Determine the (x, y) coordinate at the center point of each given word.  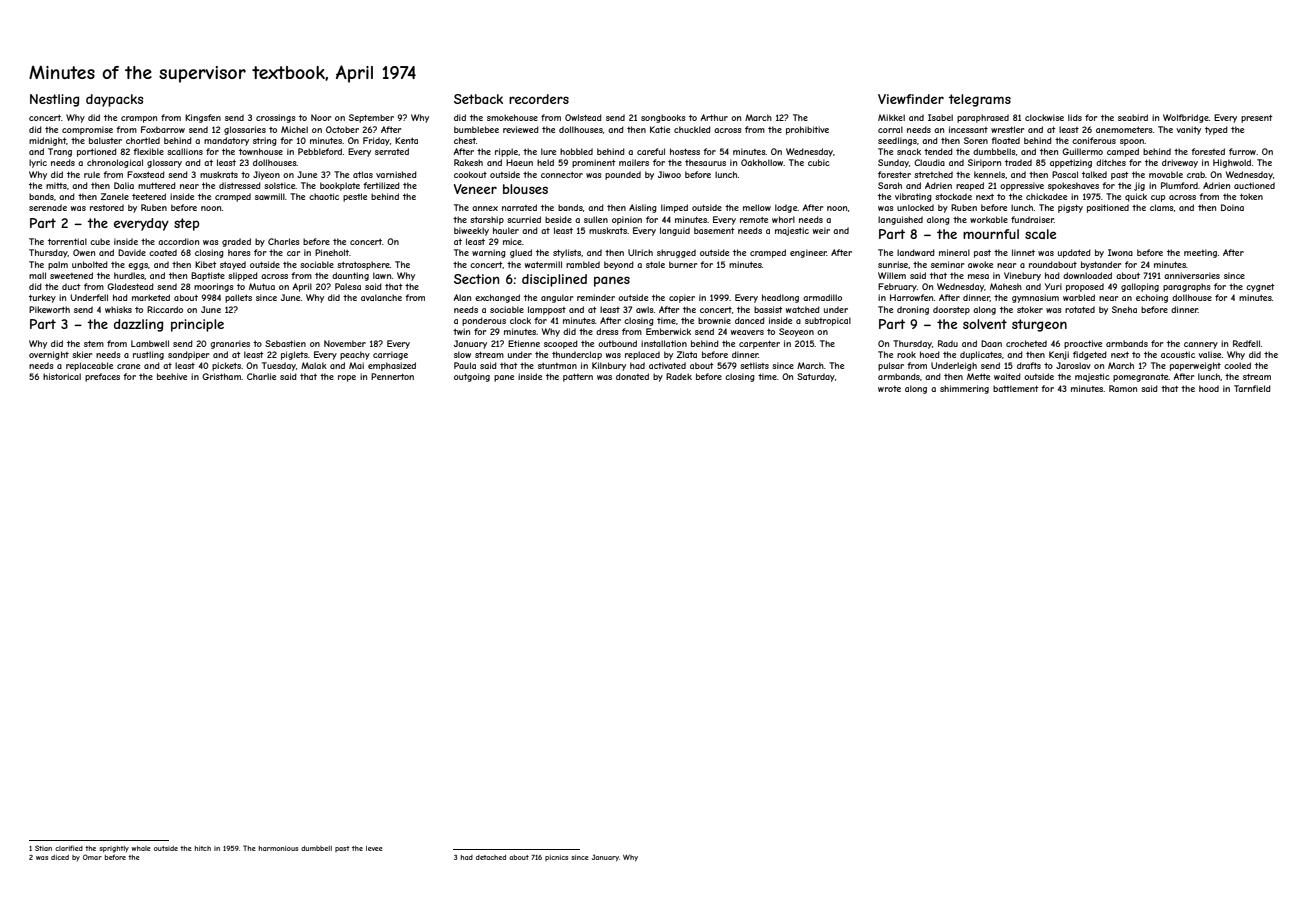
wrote (889, 389)
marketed (151, 297)
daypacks (115, 100)
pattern (578, 377)
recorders (539, 99)
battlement (1016, 388)
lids (1075, 117)
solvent (985, 324)
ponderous (484, 321)
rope (347, 378)
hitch (203, 848)
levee (374, 848)
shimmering (964, 389)
